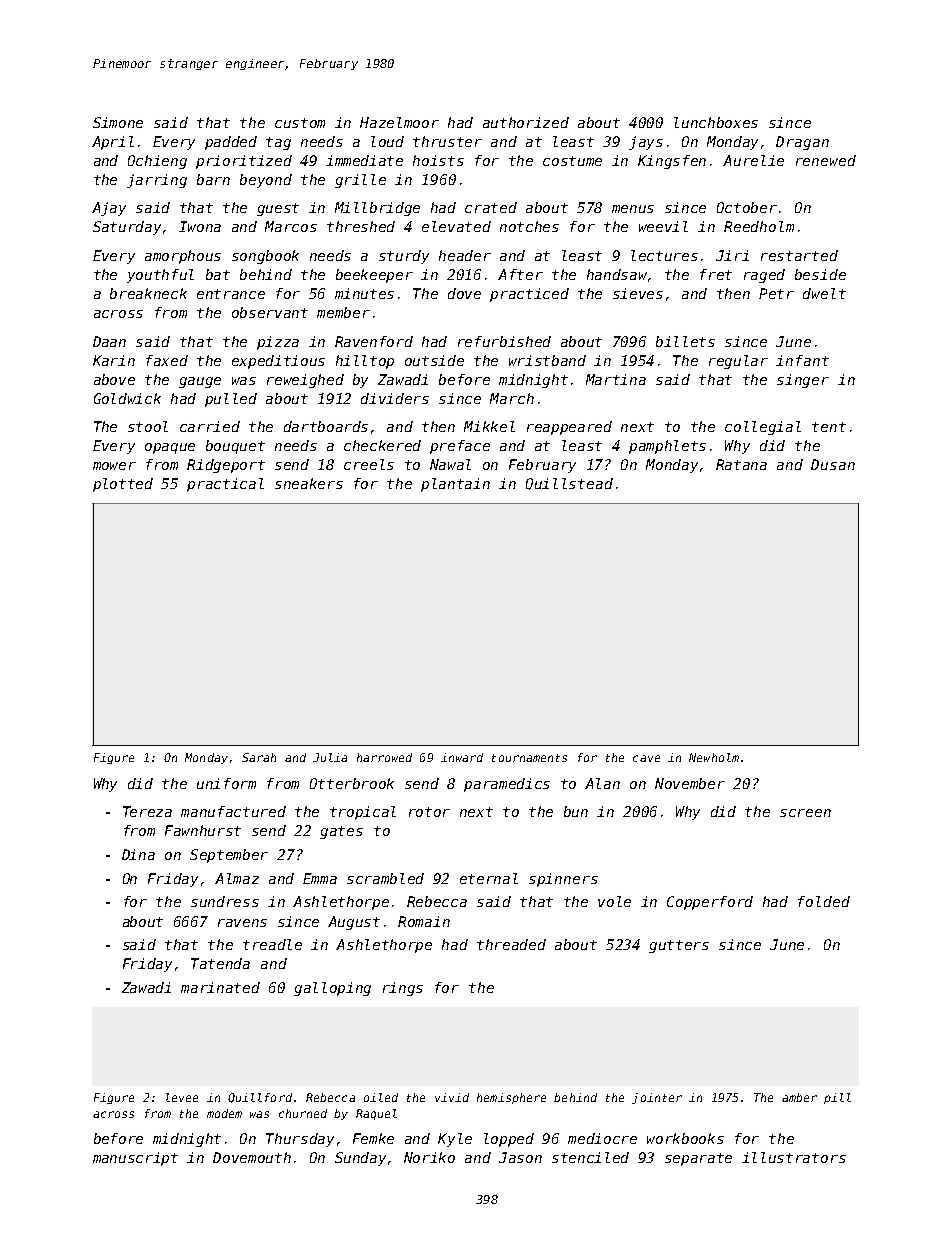 The width and height of the screenshot is (952, 1233). What do you see at coordinates (135, 1159) in the screenshot?
I see `manuscript` at bounding box center [135, 1159].
